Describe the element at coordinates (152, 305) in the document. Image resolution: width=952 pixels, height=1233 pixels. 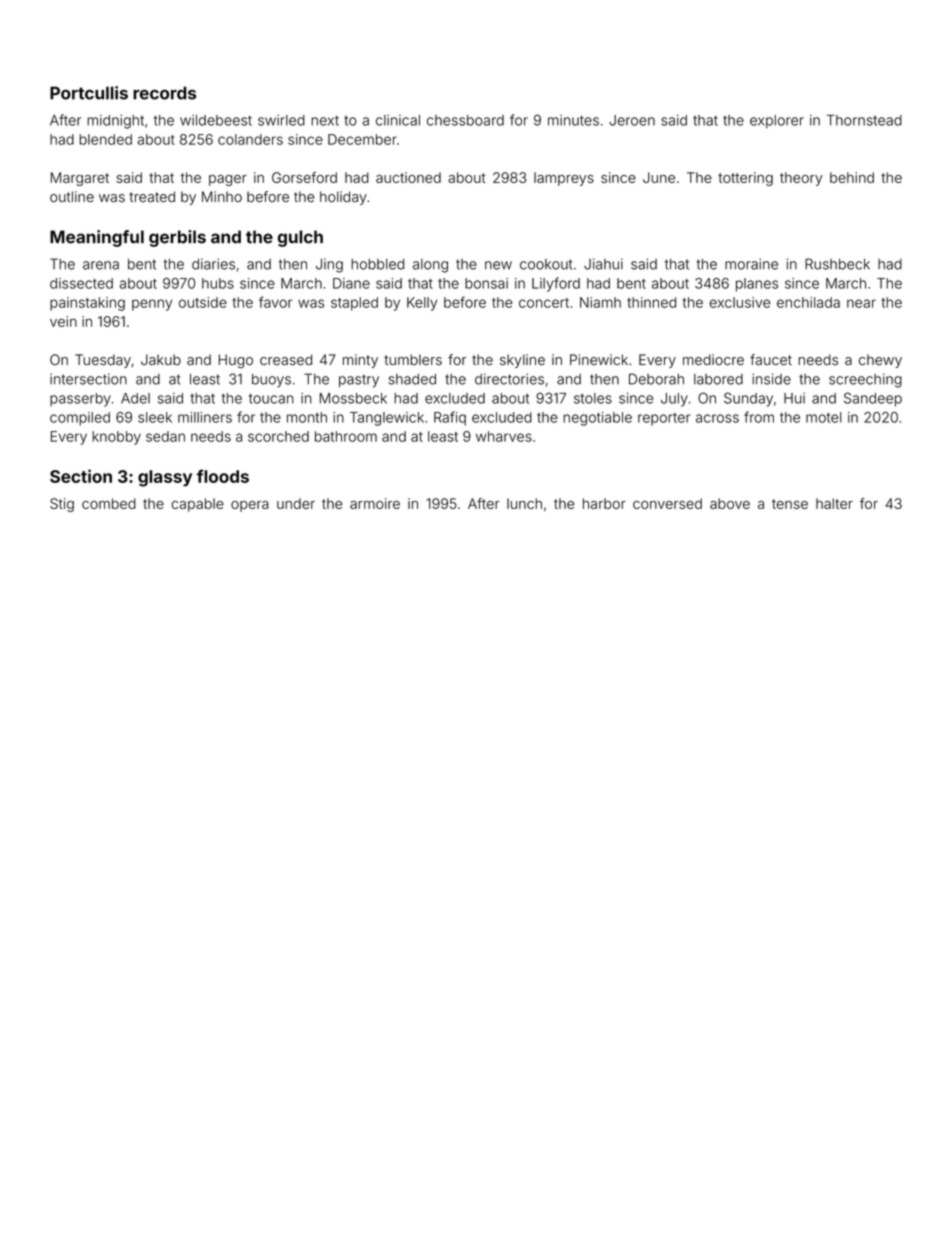
I see `penny` at that location.
